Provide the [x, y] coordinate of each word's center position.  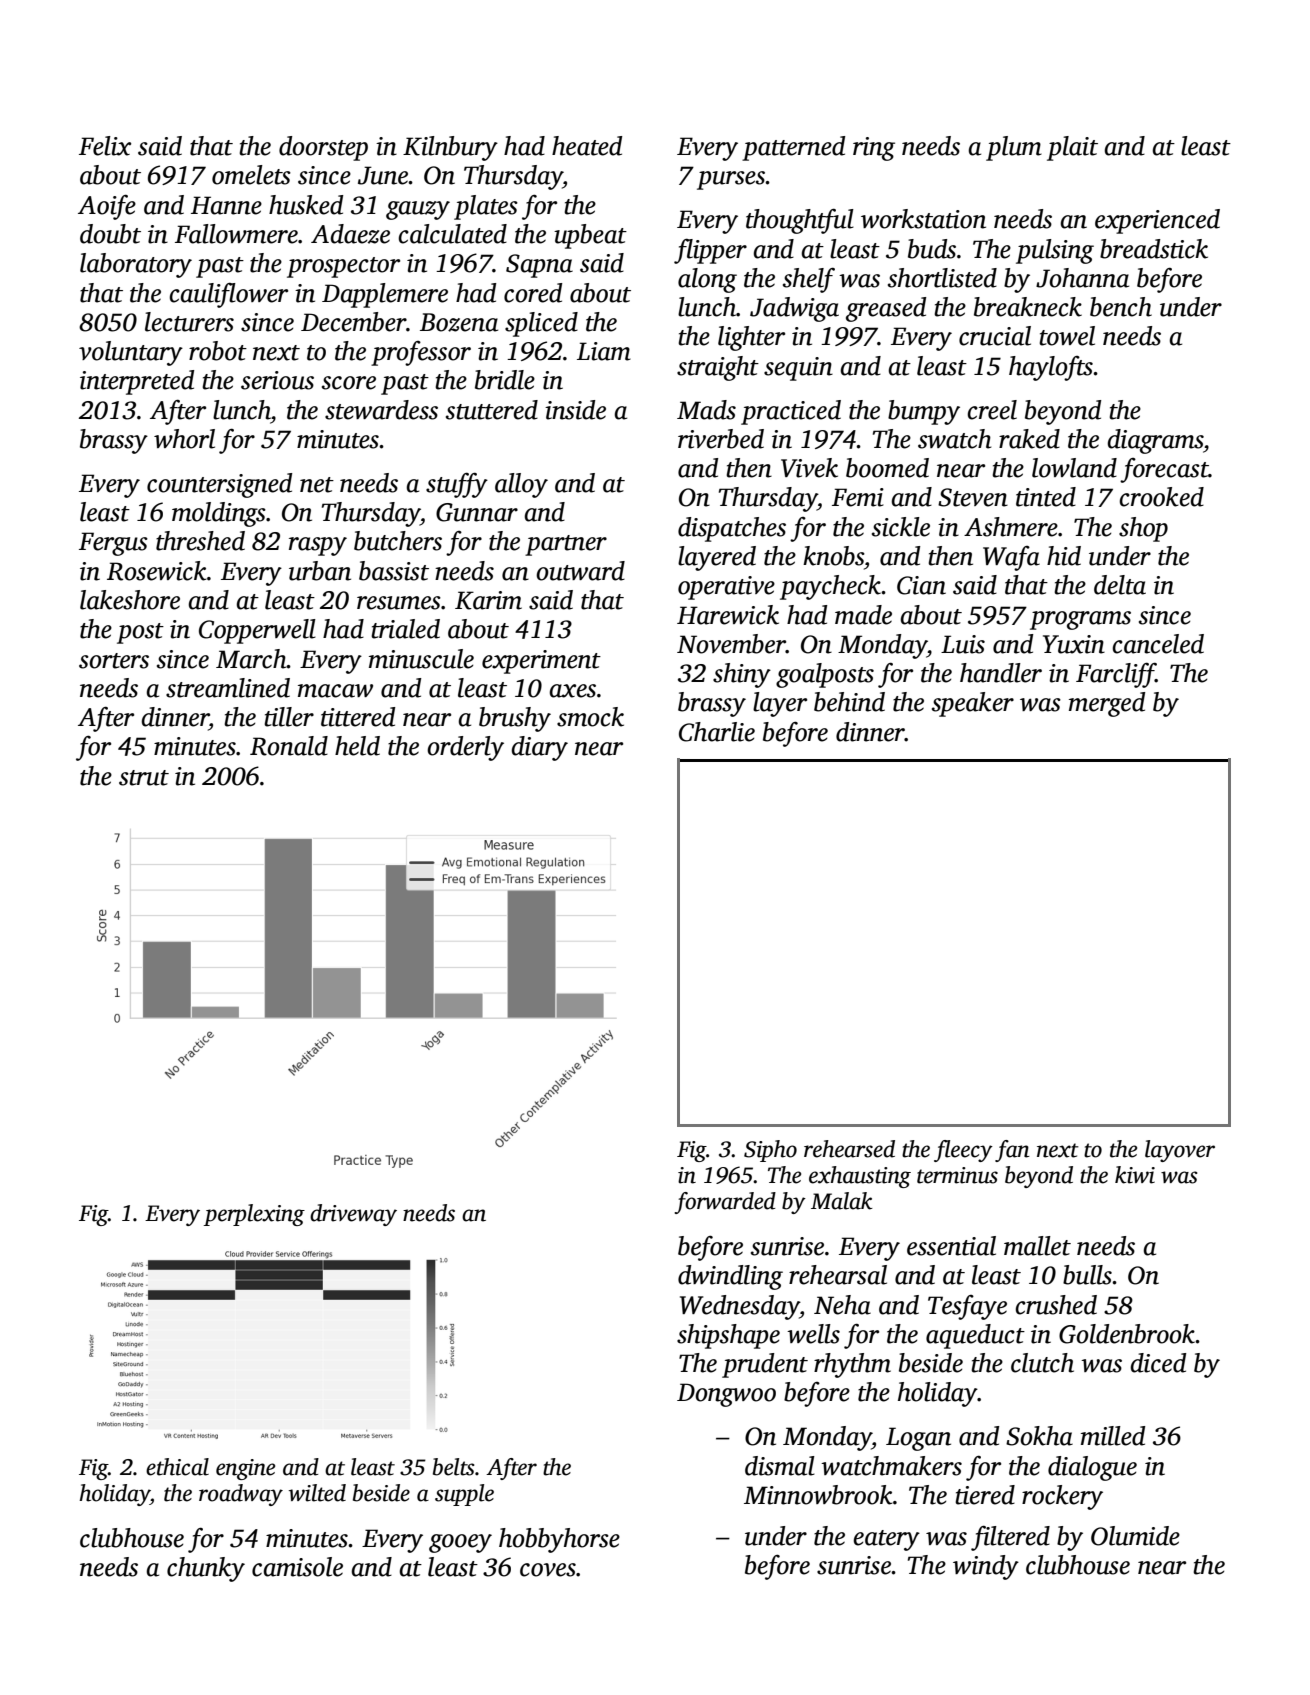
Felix [105, 146]
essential [951, 1246]
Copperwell [257, 631]
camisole [297, 1567]
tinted [1046, 497]
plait [1072, 148]
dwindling [730, 1277]
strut [144, 778]
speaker [973, 704]
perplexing [254, 1215]
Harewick [728, 615]
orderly [465, 748]
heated [587, 146]
